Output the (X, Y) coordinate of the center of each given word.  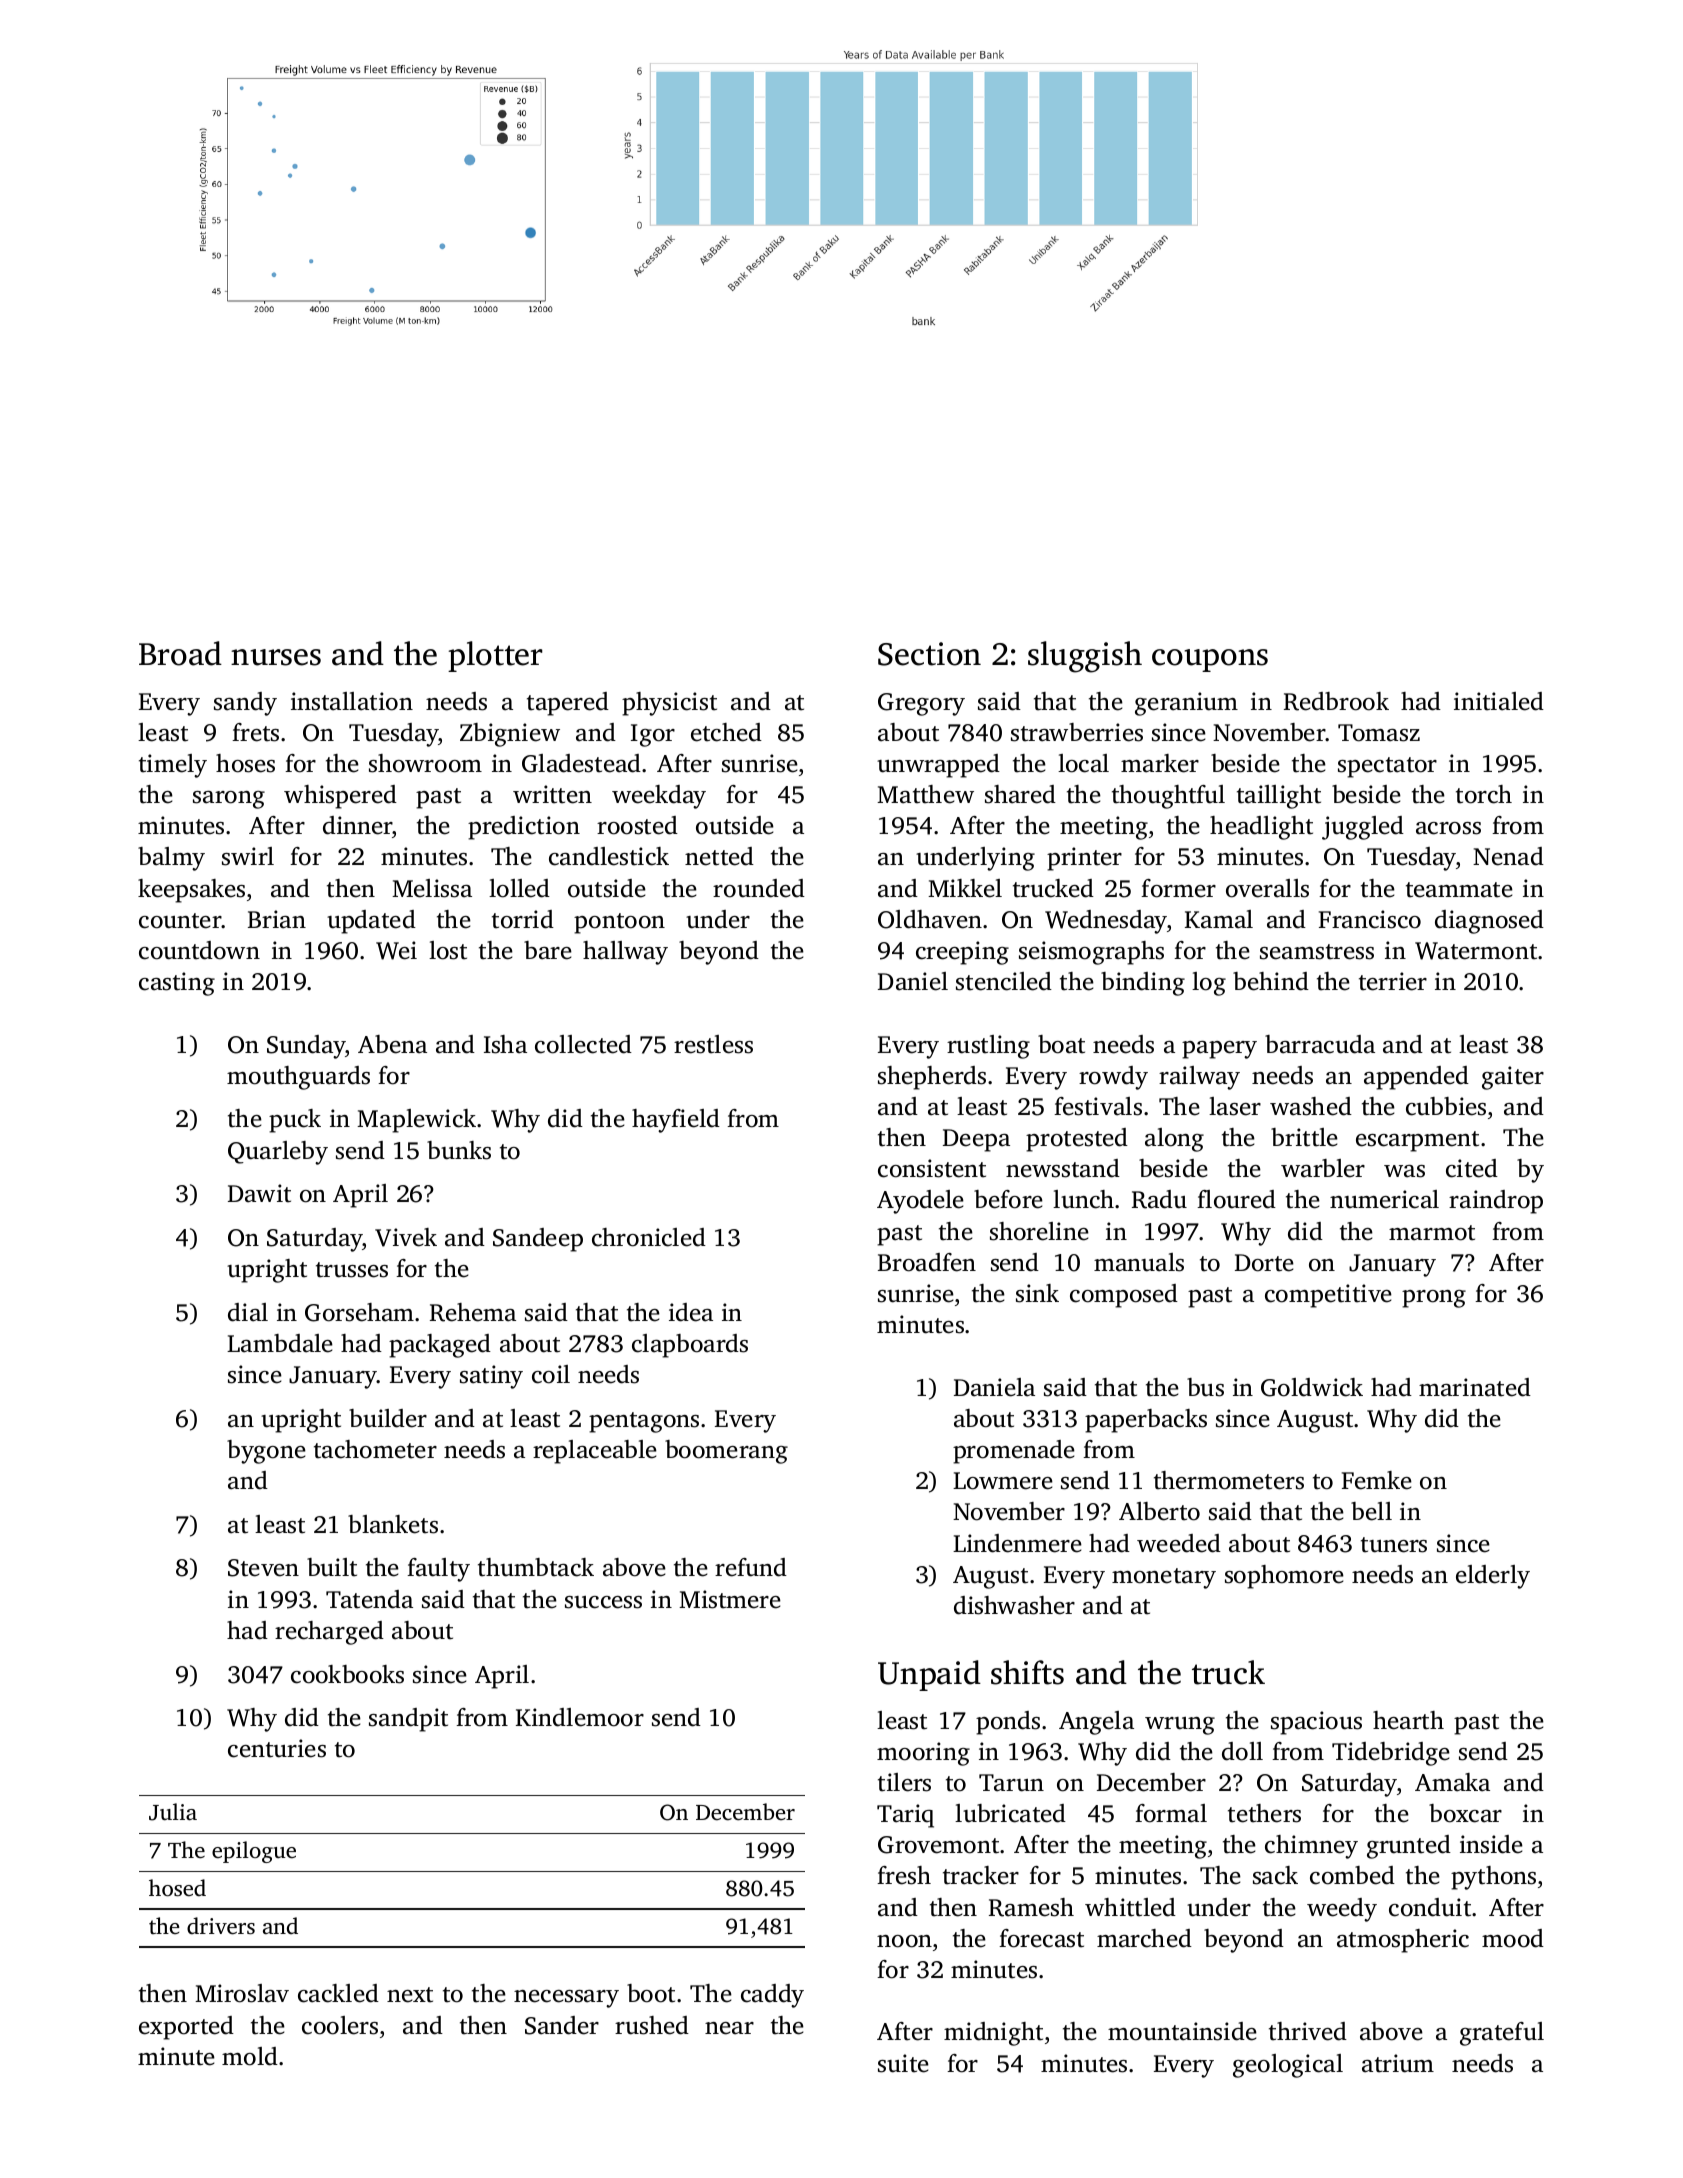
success (603, 1602)
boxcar (1465, 1813)
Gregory (921, 704)
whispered (340, 797)
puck (295, 1121)
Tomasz (1379, 733)
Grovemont (938, 1845)
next (410, 1995)
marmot (1432, 1233)
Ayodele (920, 1202)
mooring (923, 1754)
